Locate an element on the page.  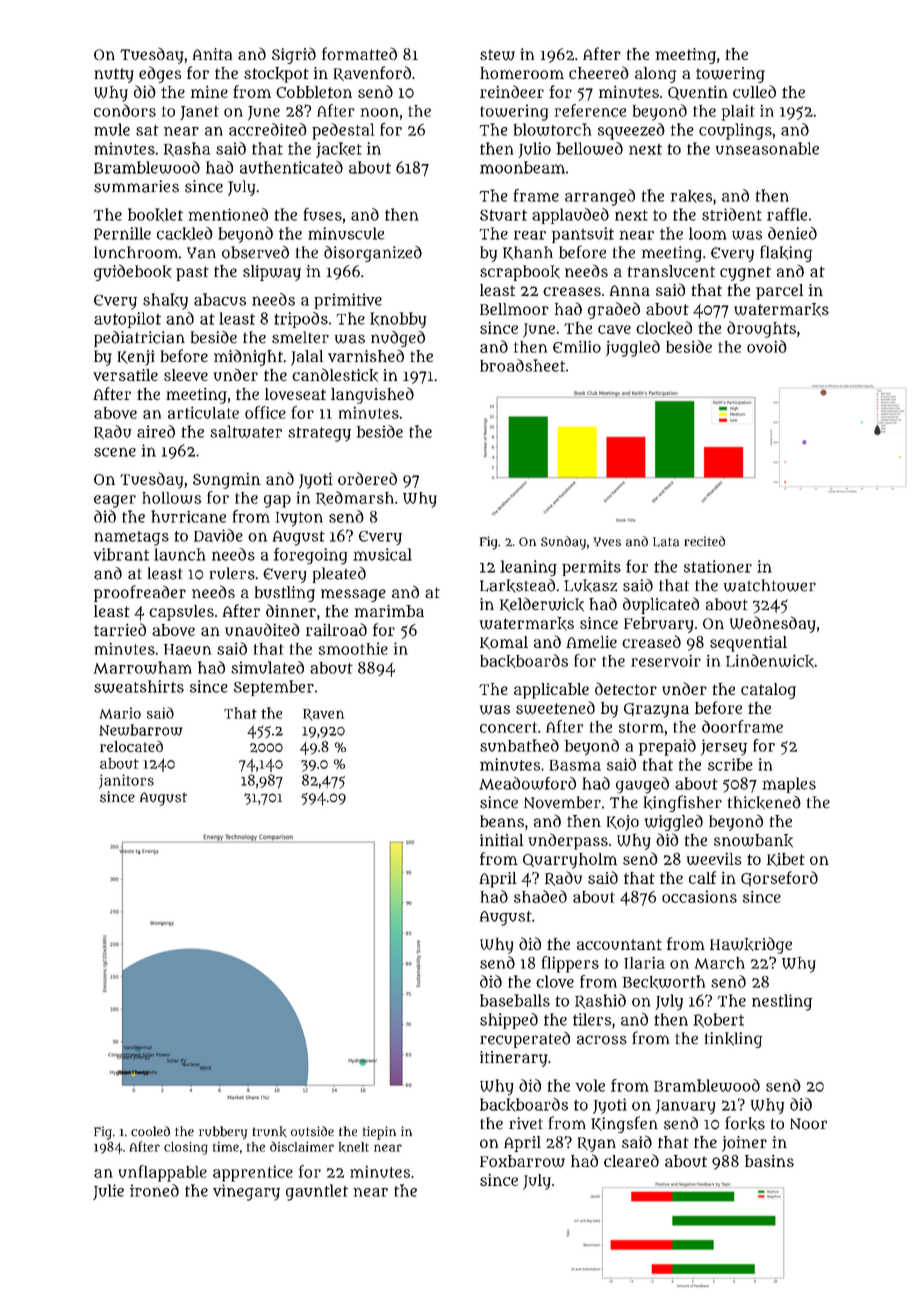
thickened is located at coordinates (764, 803).
